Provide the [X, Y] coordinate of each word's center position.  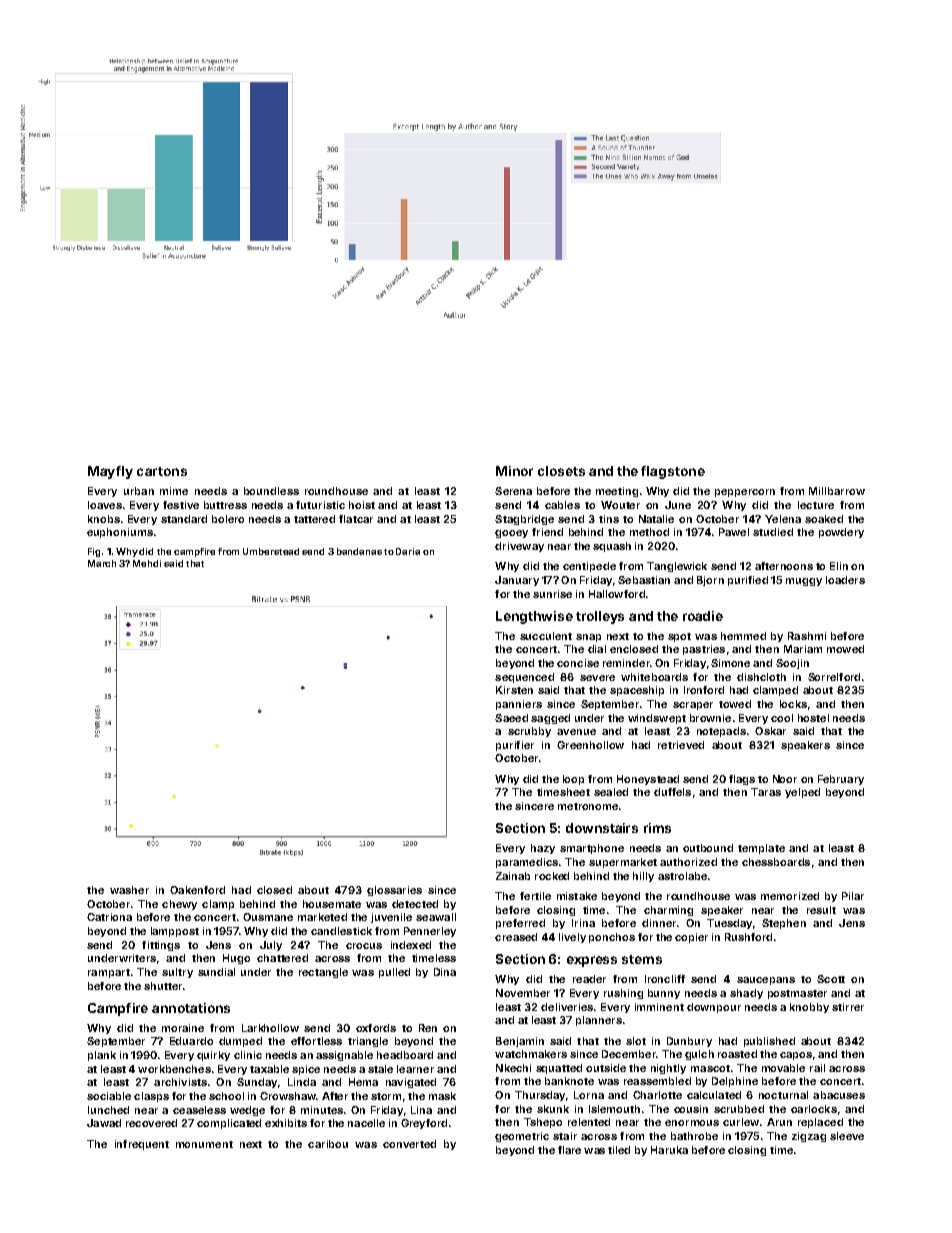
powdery [841, 533]
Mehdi [147, 563]
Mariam [803, 649]
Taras [766, 792]
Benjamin [520, 1042]
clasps [151, 1097]
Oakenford [197, 890]
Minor [514, 471]
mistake [577, 896]
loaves [105, 505]
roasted [737, 1054]
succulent [546, 636]
